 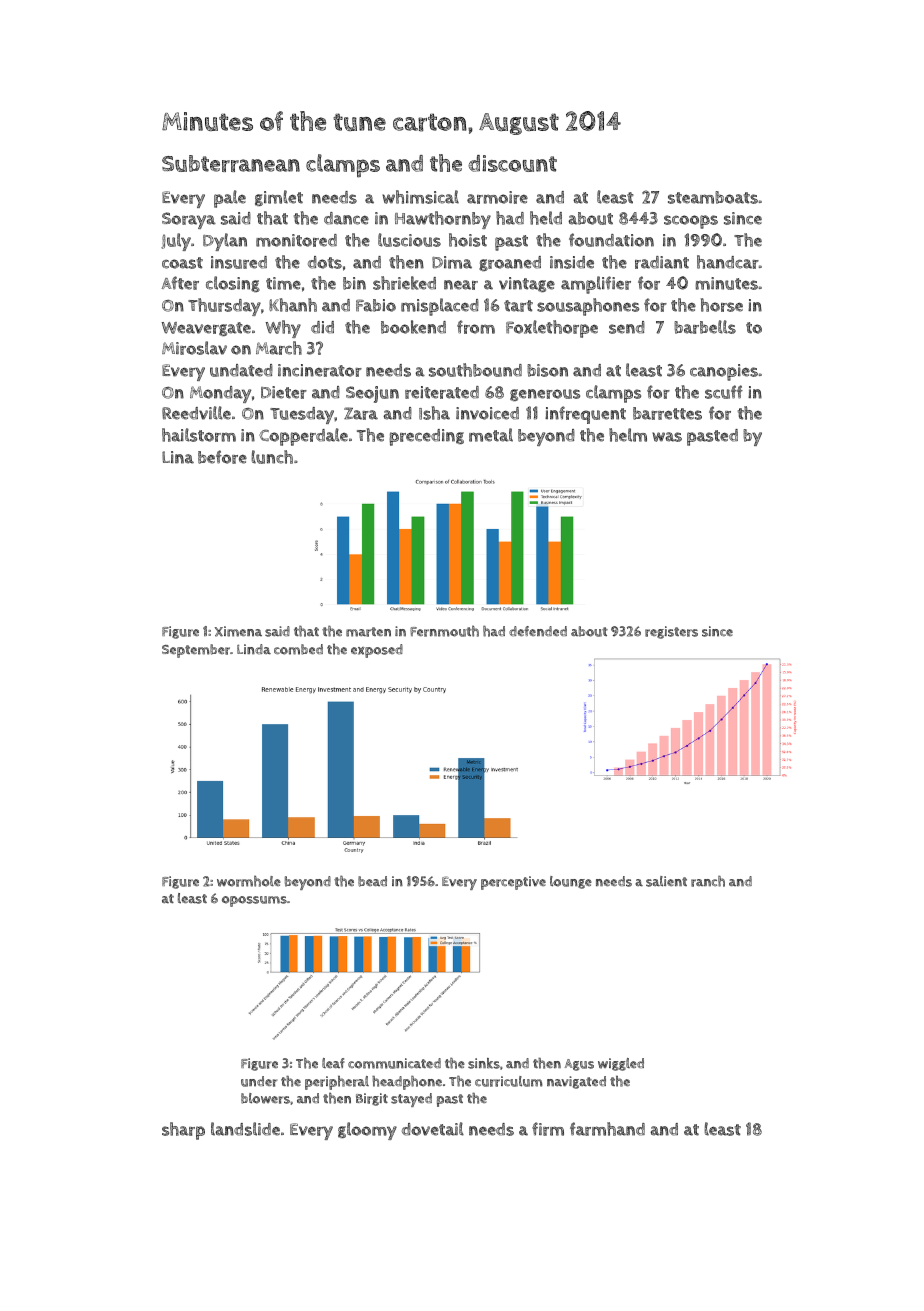 What do you see at coordinates (231, 163) in the screenshot?
I see `Subterranean` at bounding box center [231, 163].
